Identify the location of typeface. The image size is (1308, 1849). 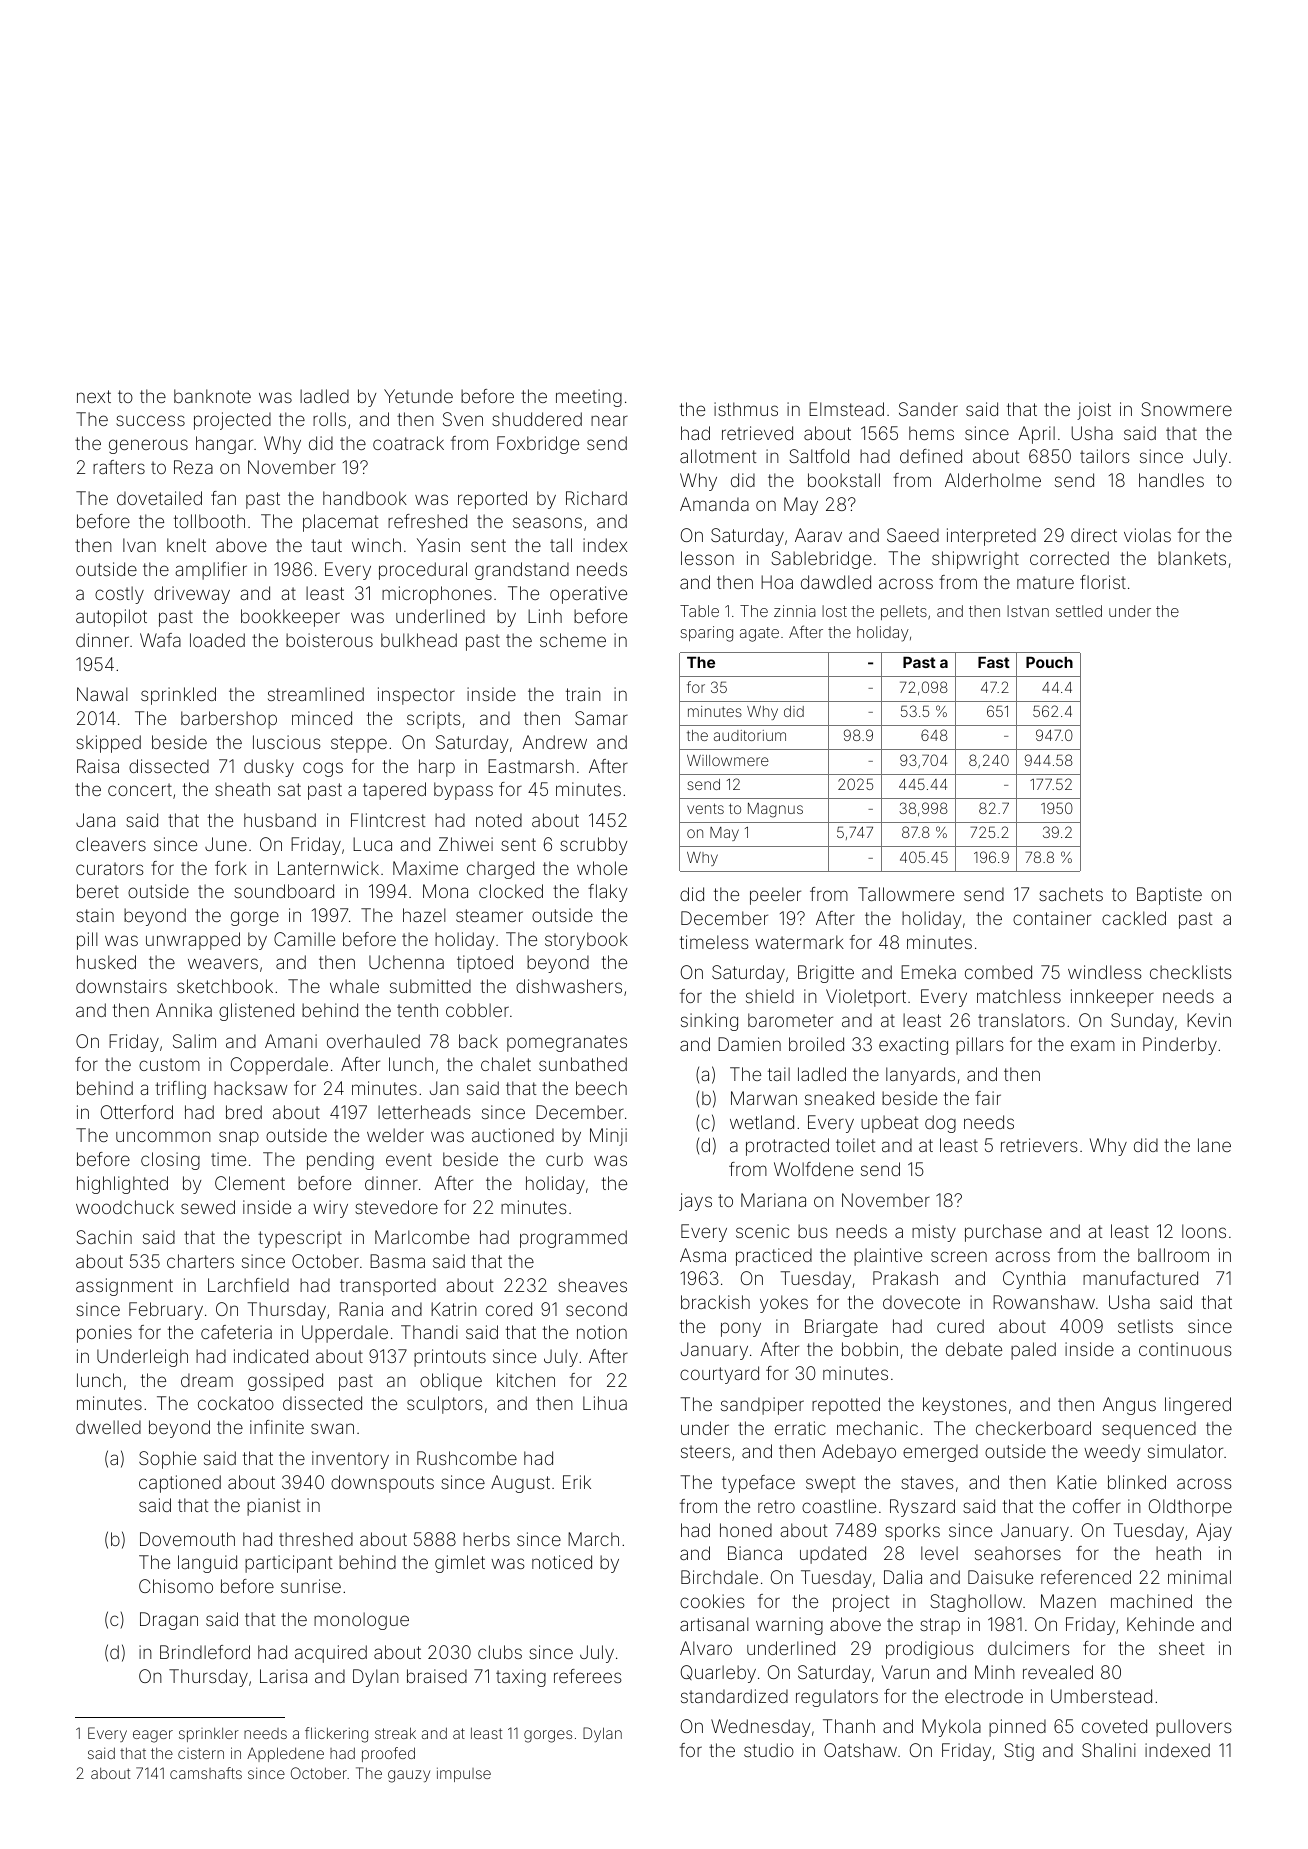
(758, 1484).
